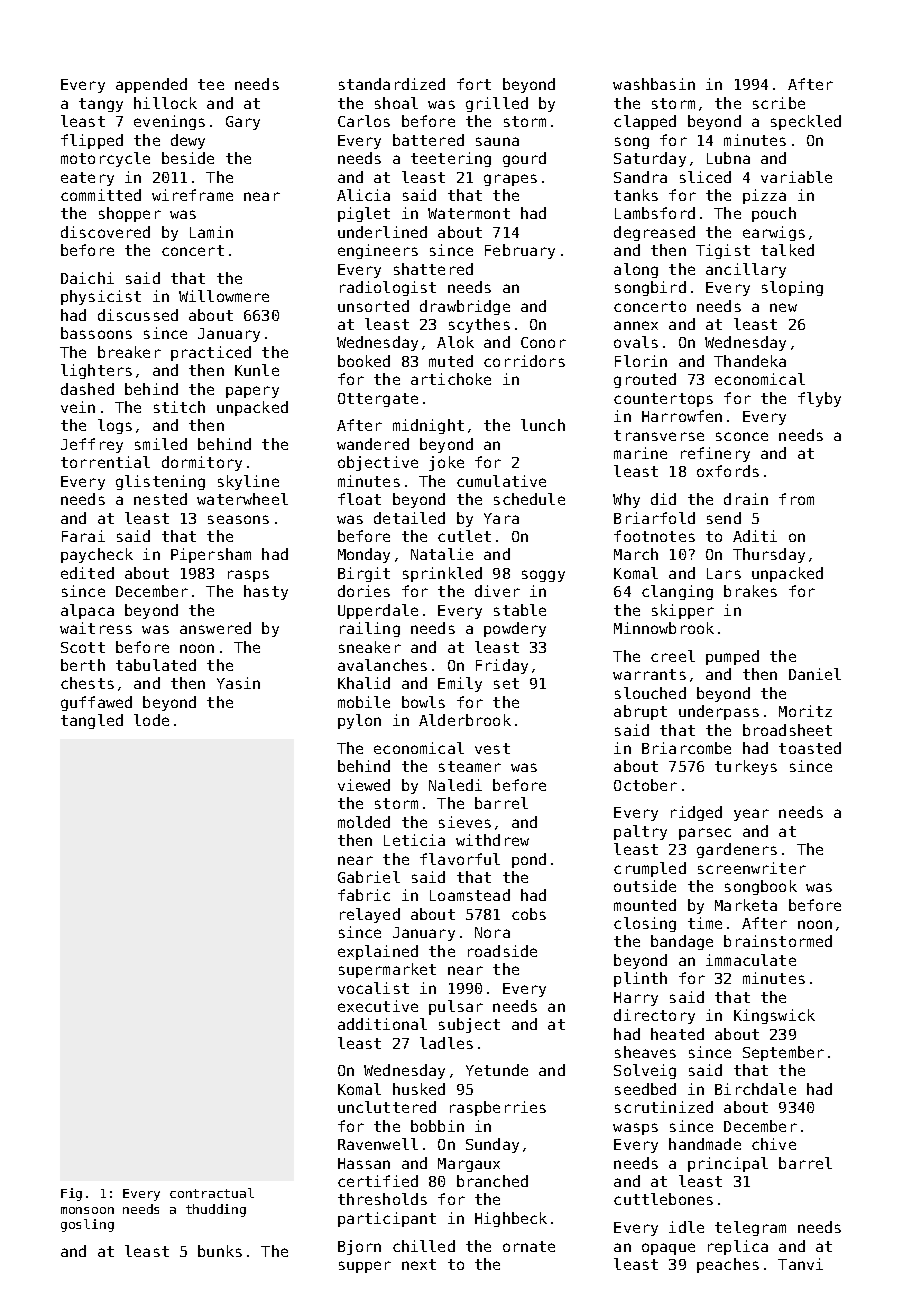  Describe the element at coordinates (724, 518) in the screenshot. I see `send` at that location.
